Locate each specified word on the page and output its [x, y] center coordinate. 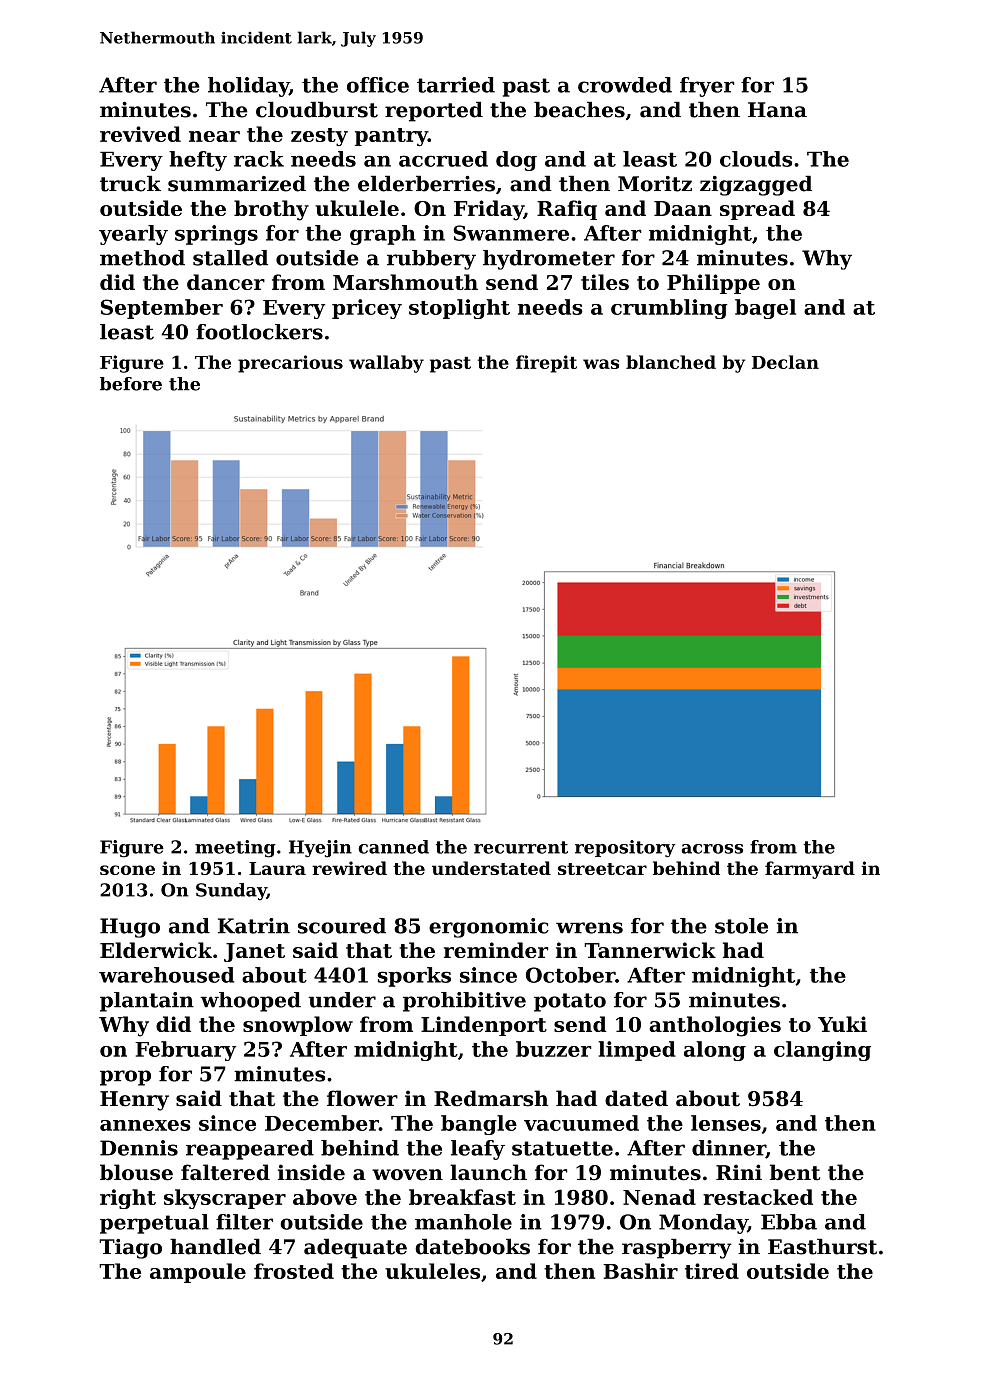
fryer [707, 87]
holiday [248, 87]
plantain [147, 1002]
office [378, 85]
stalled [230, 258]
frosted [294, 1271]
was [601, 364]
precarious [290, 364]
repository [625, 849]
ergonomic [489, 928]
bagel [765, 309]
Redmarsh [491, 1098]
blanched [671, 362]
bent [795, 1172]
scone [127, 870]
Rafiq [567, 210]
